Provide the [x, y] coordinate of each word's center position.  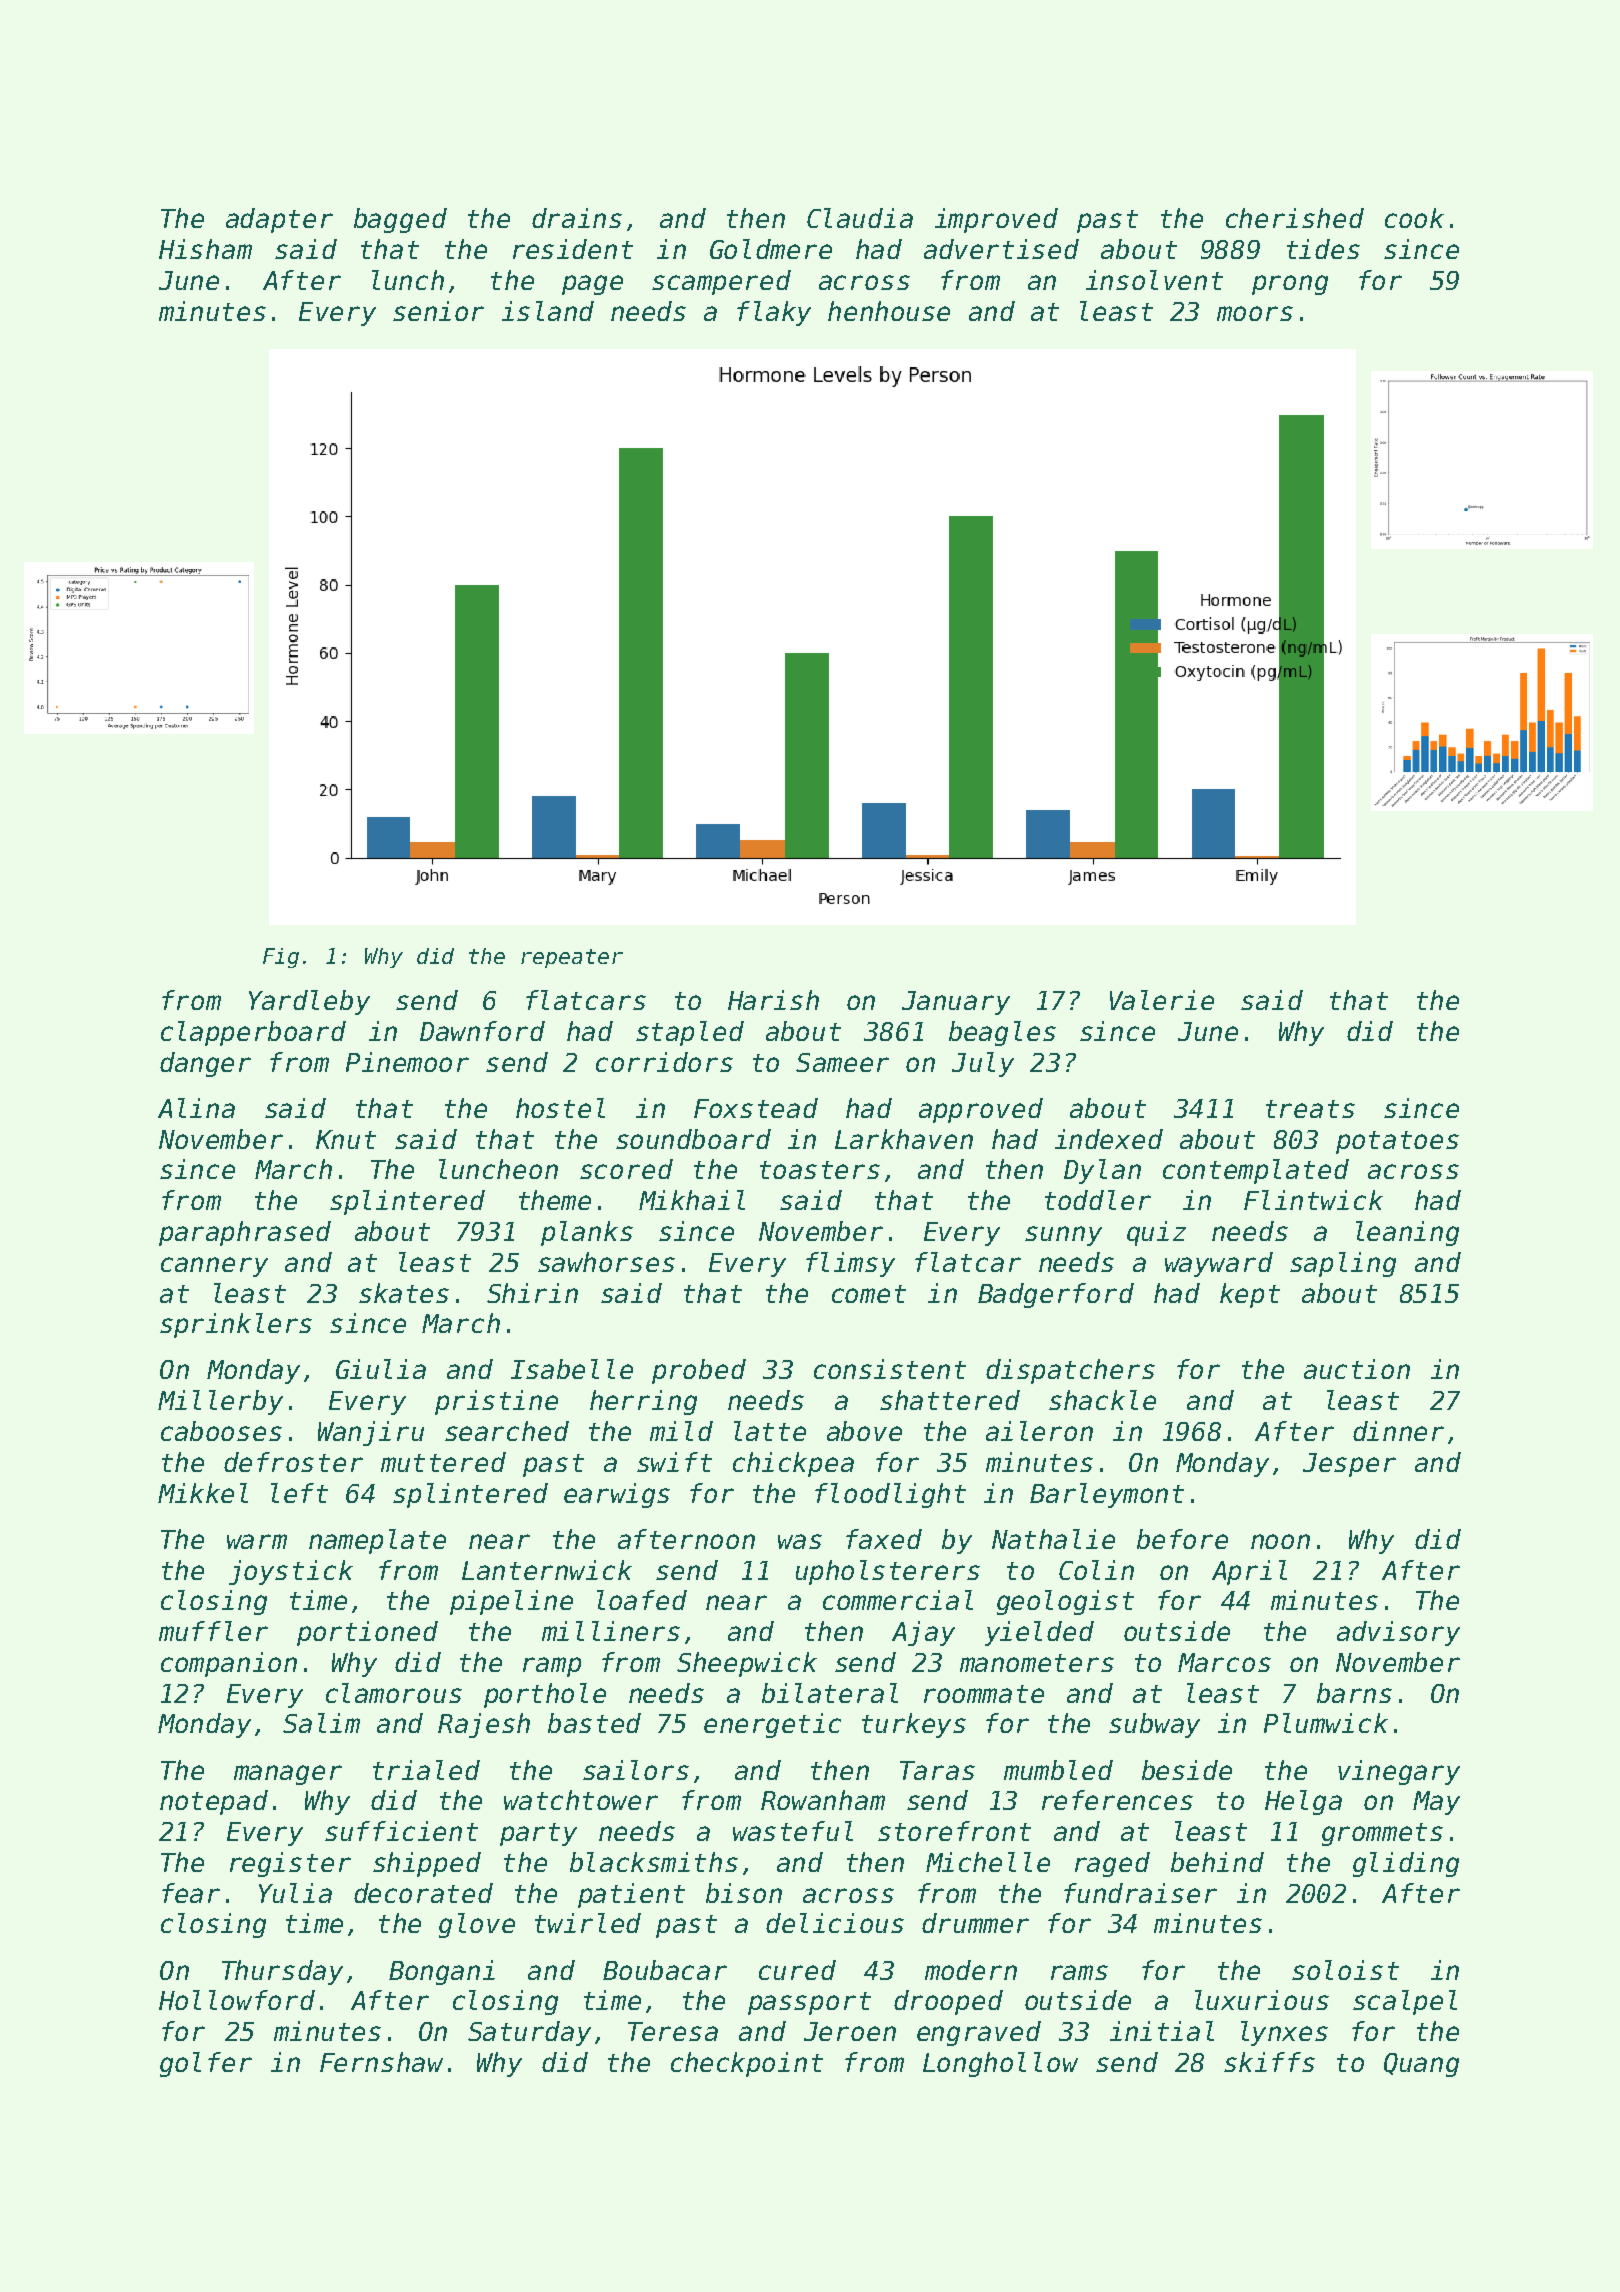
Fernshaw [381, 2062]
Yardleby [309, 1002]
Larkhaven [904, 1139]
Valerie [1162, 1000]
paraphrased [245, 1233]
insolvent [1154, 280]
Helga [1303, 1802]
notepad [214, 1802]
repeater [572, 958]
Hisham [205, 249]
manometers [1037, 1663]
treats [1310, 1109]
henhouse [889, 311]
